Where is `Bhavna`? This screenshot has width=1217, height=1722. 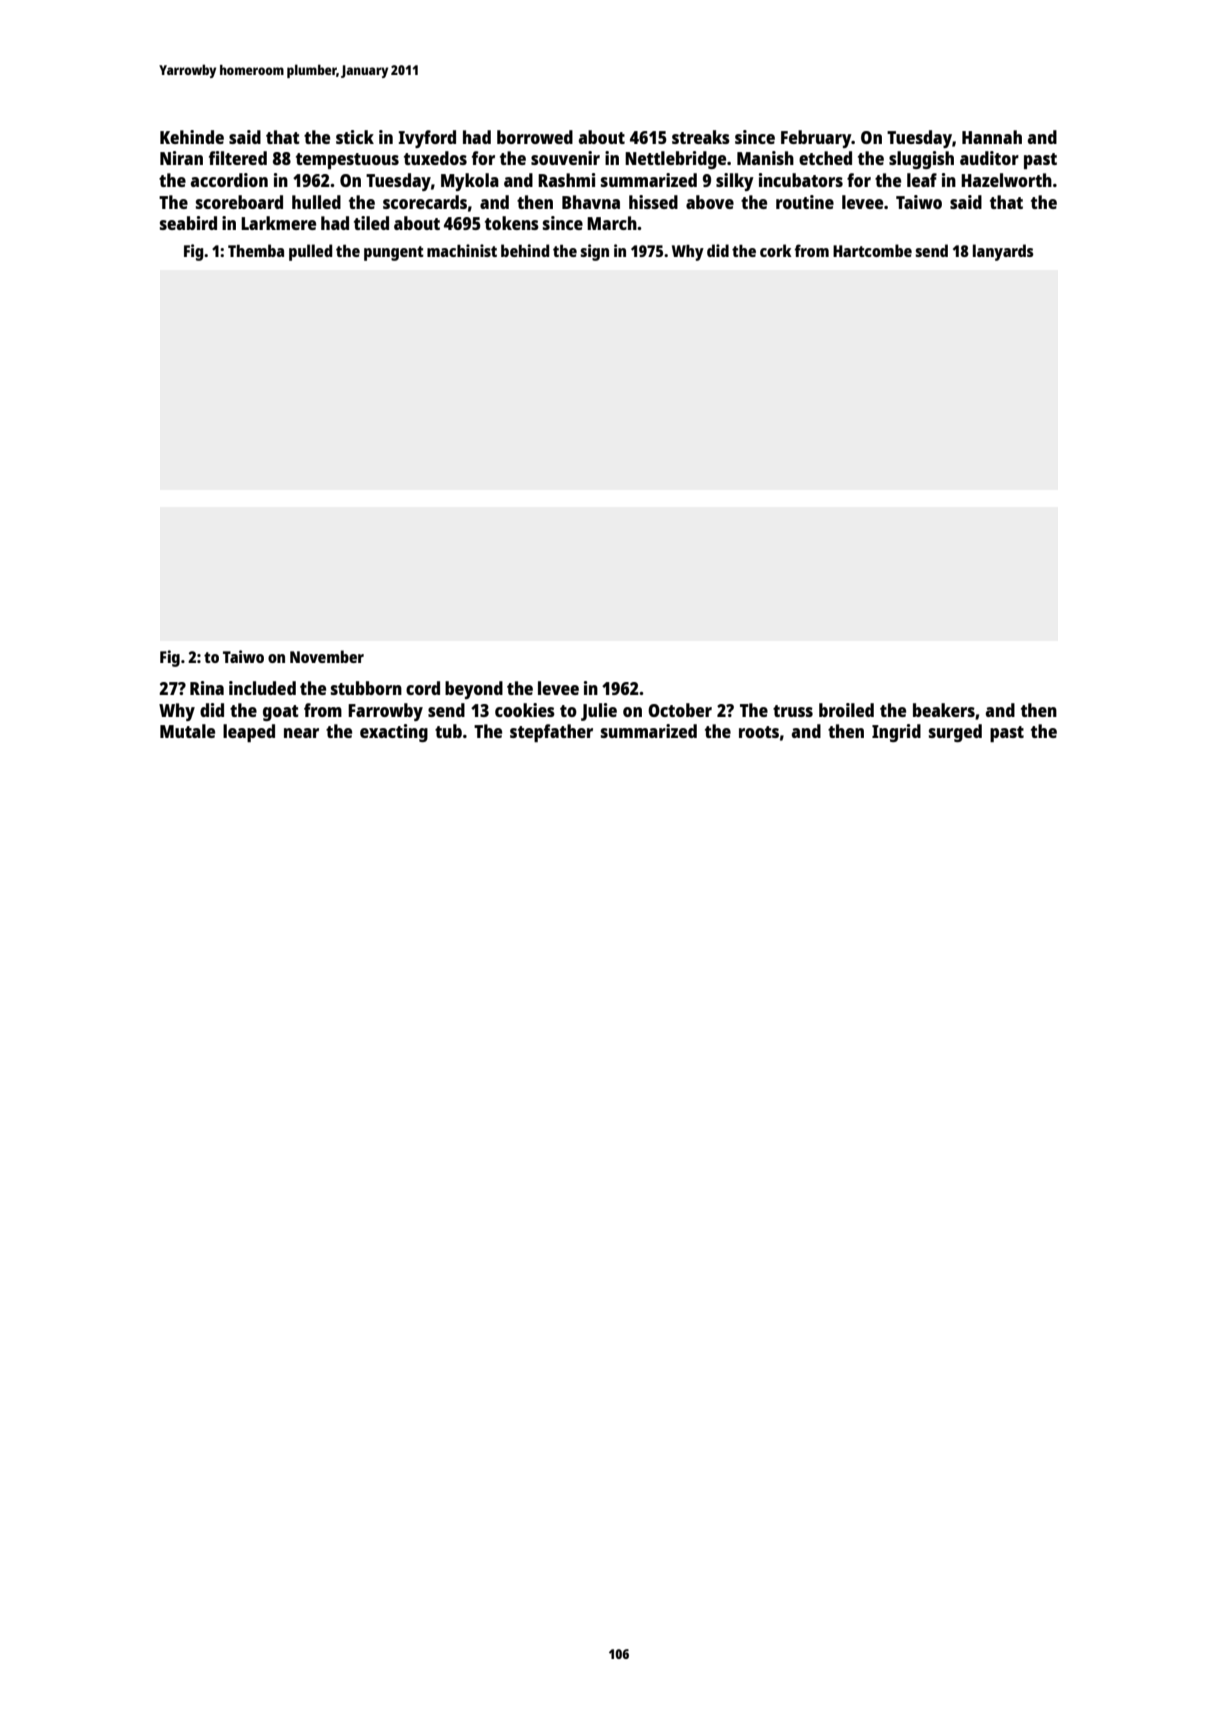
Bhavna is located at coordinates (591, 202).
